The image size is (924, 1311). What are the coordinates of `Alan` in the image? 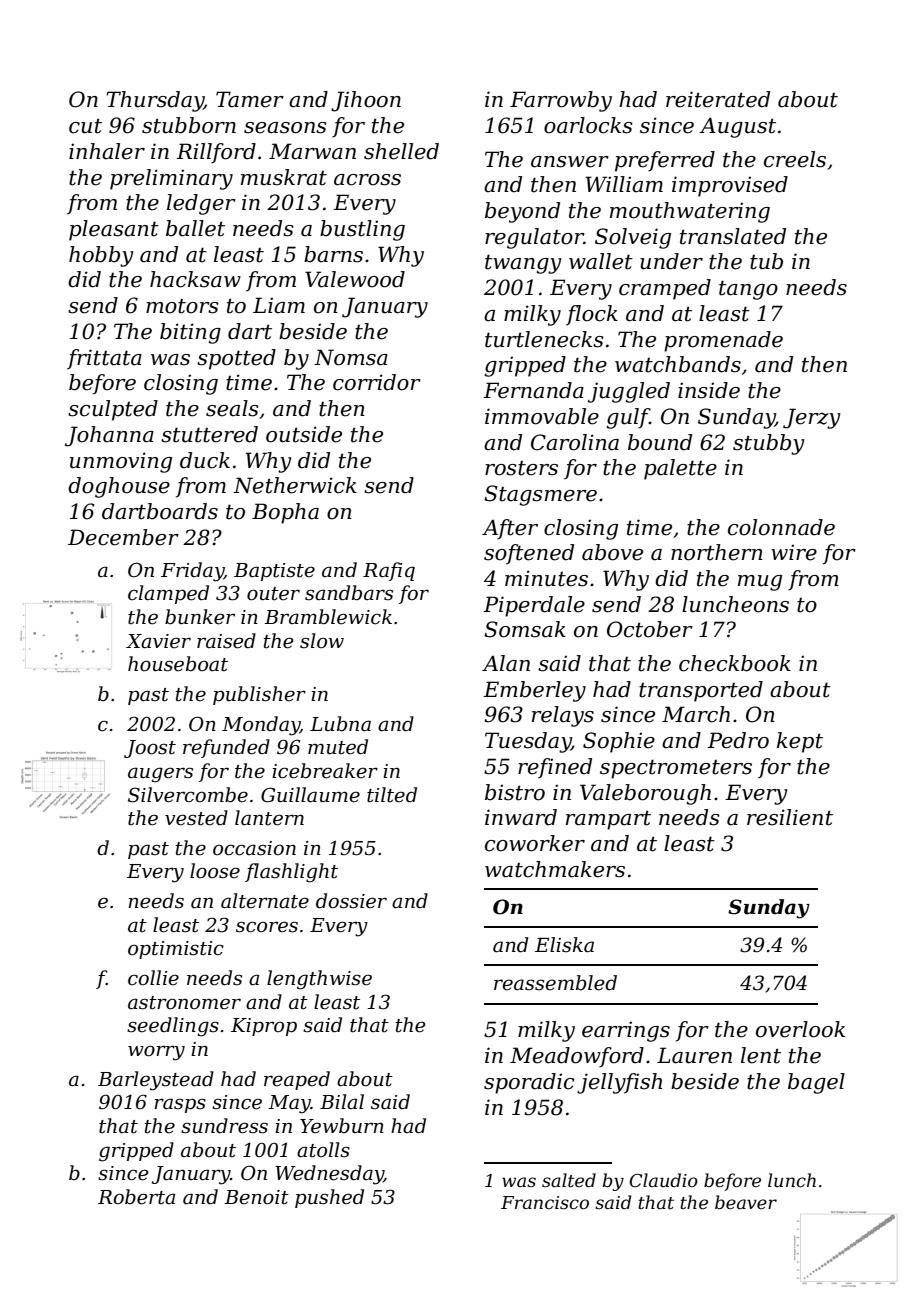 It's located at (506, 663).
